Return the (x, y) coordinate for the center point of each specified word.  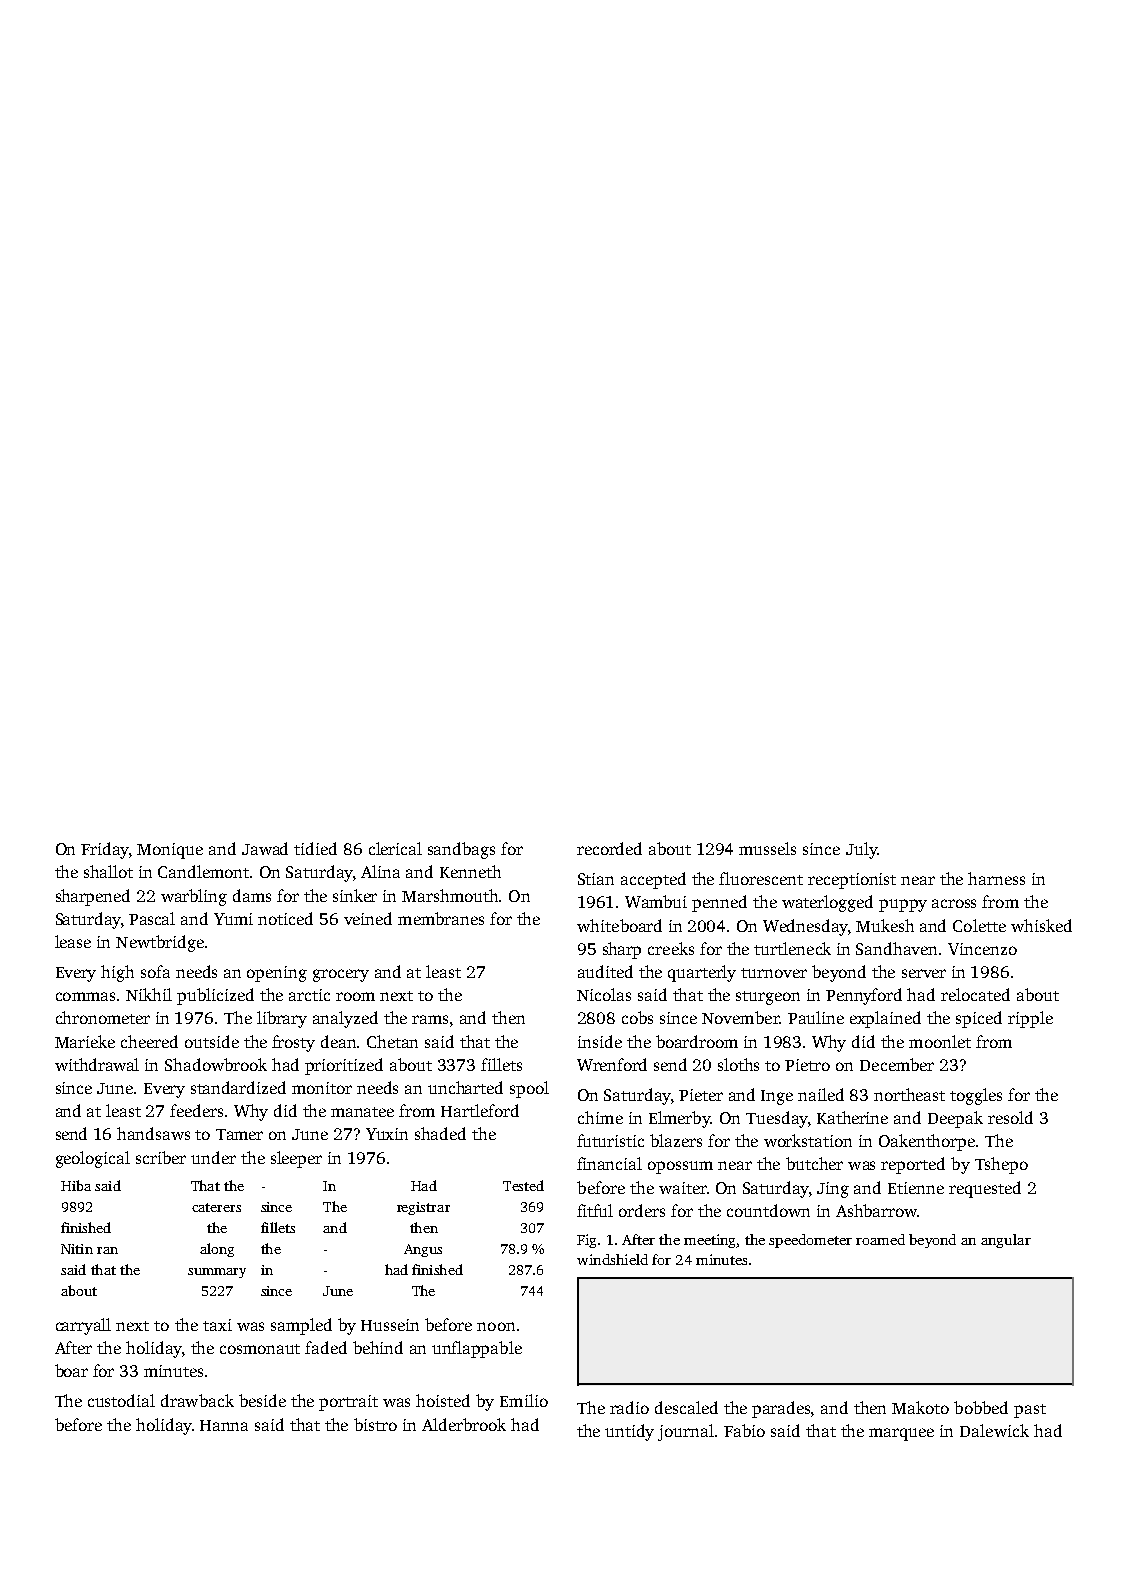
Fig (586, 1241)
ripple (1030, 1019)
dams (252, 895)
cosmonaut (260, 1349)
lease (73, 941)
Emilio (524, 1400)
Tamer (239, 1134)
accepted (653, 880)
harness (996, 878)
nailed (821, 1094)
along (217, 1250)
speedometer (810, 1241)
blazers (676, 1140)
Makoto (920, 1407)
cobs (637, 1017)
